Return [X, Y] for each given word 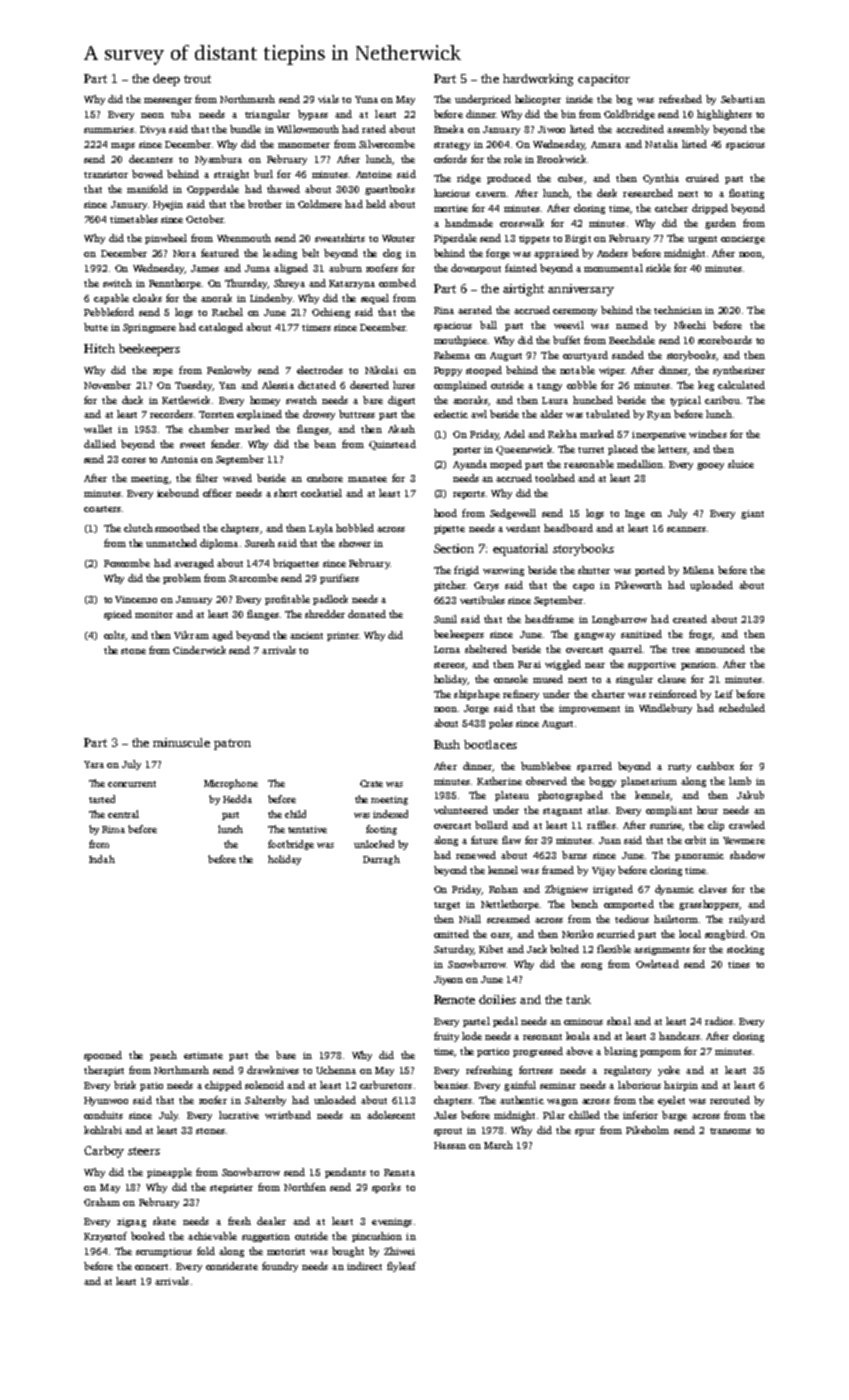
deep [166, 80]
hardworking [538, 80]
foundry [280, 1267]
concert [151, 1267]
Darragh [381, 860]
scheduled [742, 708]
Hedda [237, 799]
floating [746, 194]
